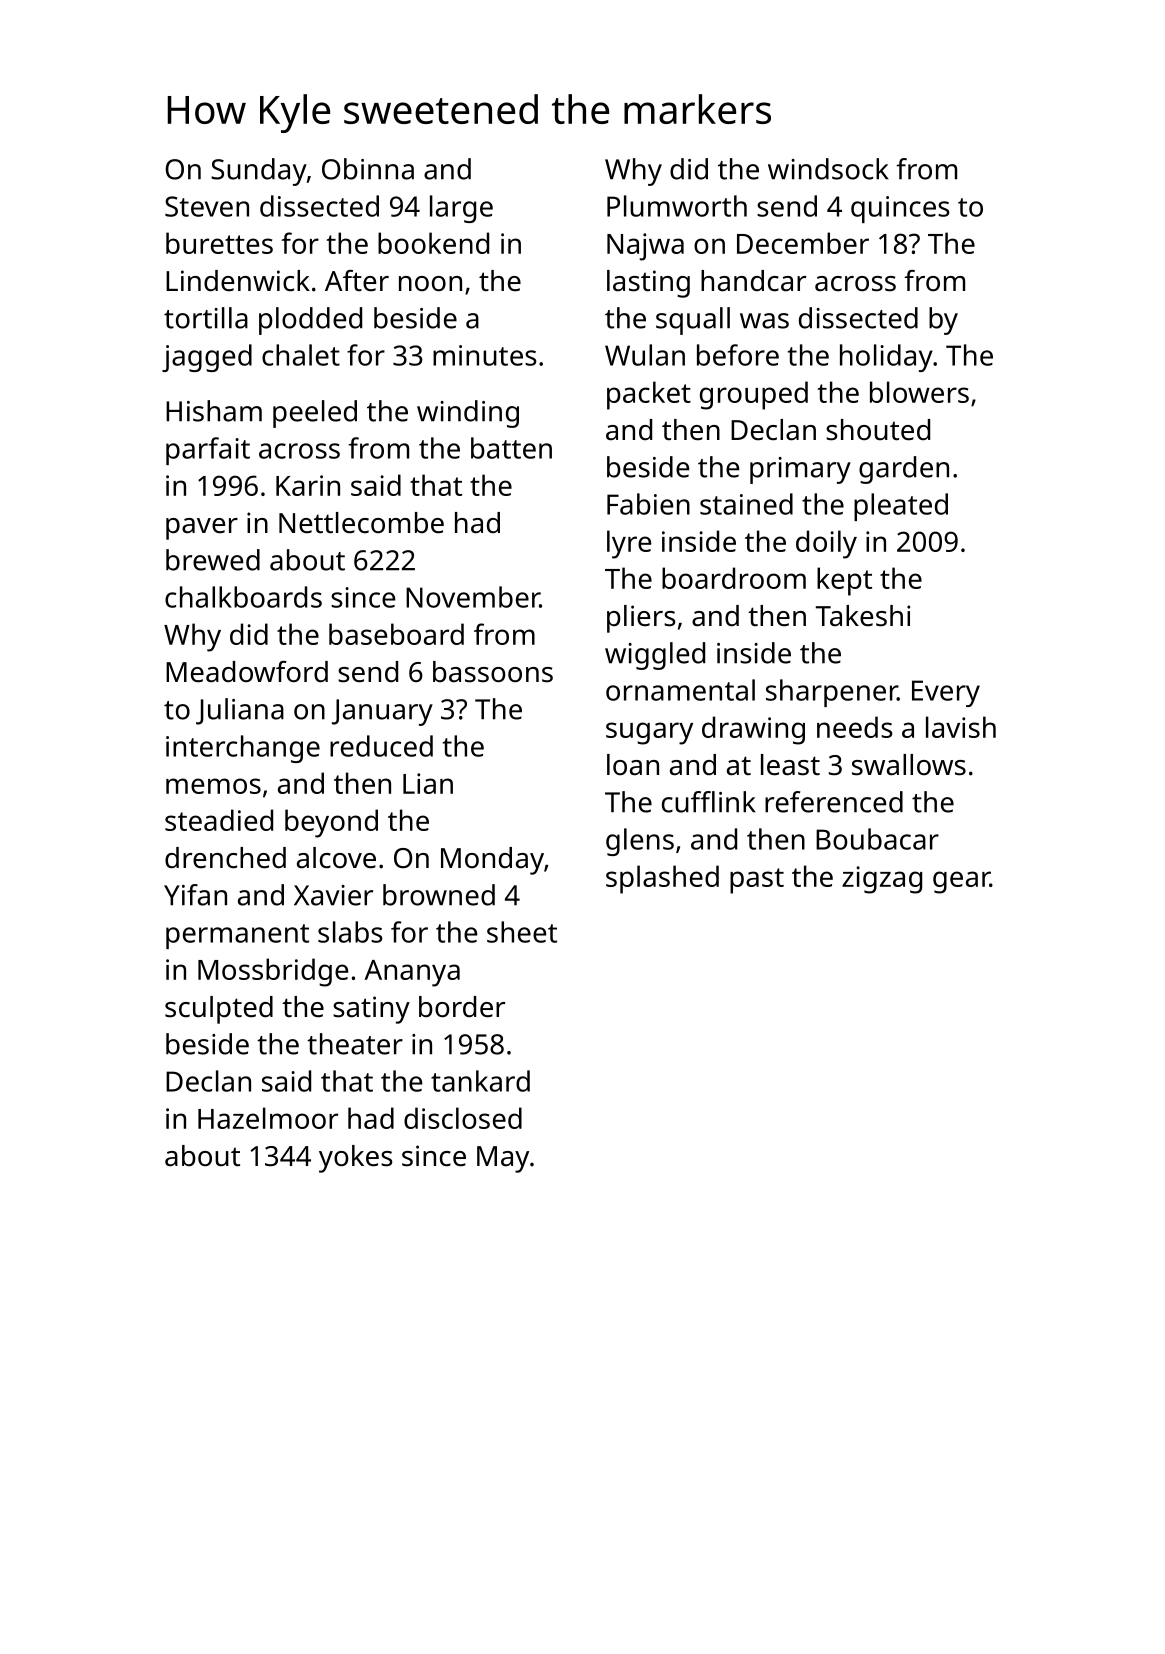 The image size is (1165, 1654). What do you see at coordinates (919, 392) in the screenshot?
I see `blowers` at bounding box center [919, 392].
